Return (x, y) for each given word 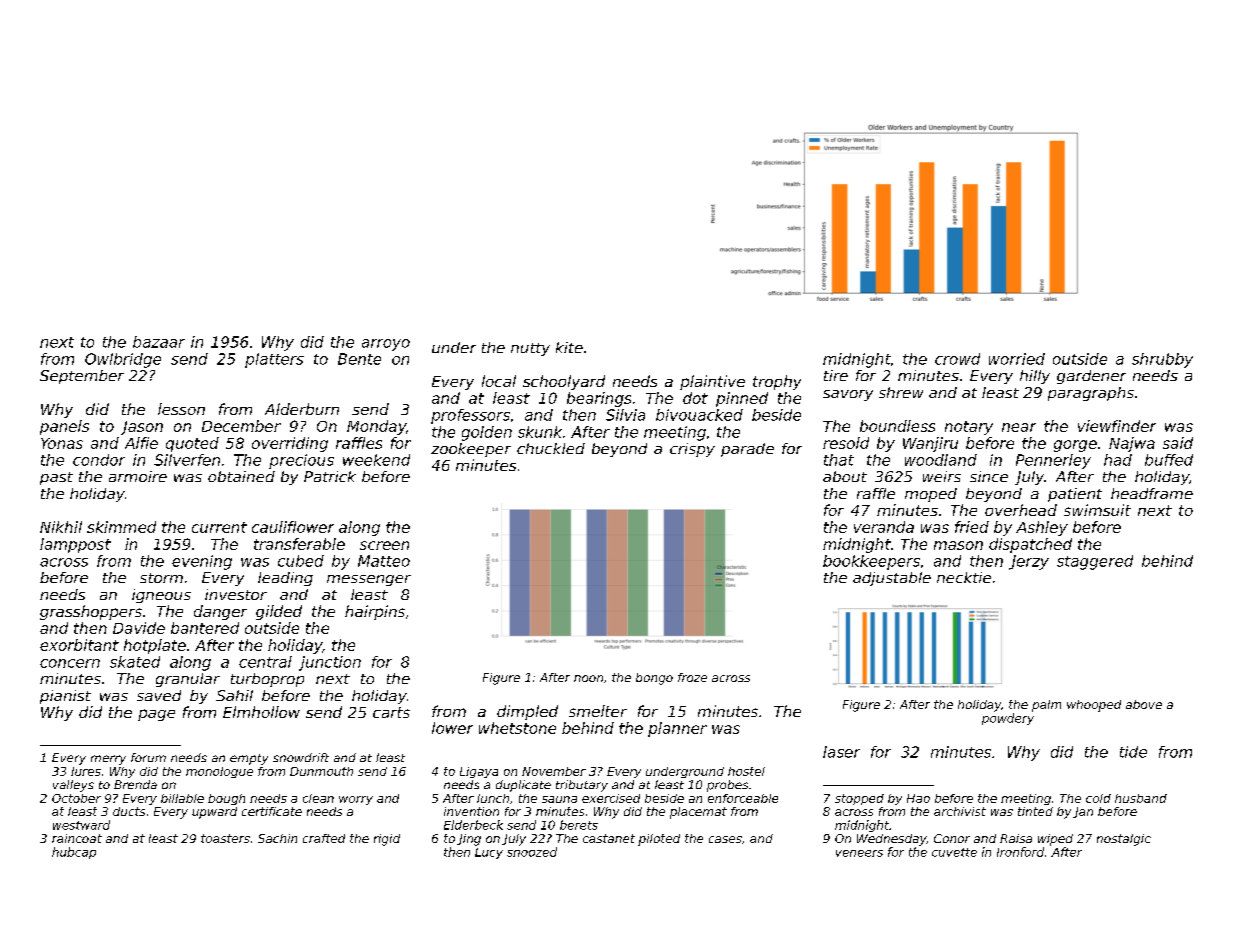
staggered (1095, 562)
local (499, 381)
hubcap (74, 853)
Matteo (384, 561)
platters (274, 360)
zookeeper (471, 450)
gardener (1091, 377)
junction (330, 663)
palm (1046, 706)
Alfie (141, 443)
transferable (299, 544)
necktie (964, 577)
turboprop (267, 680)
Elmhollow (261, 712)
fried (972, 527)
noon (588, 678)
